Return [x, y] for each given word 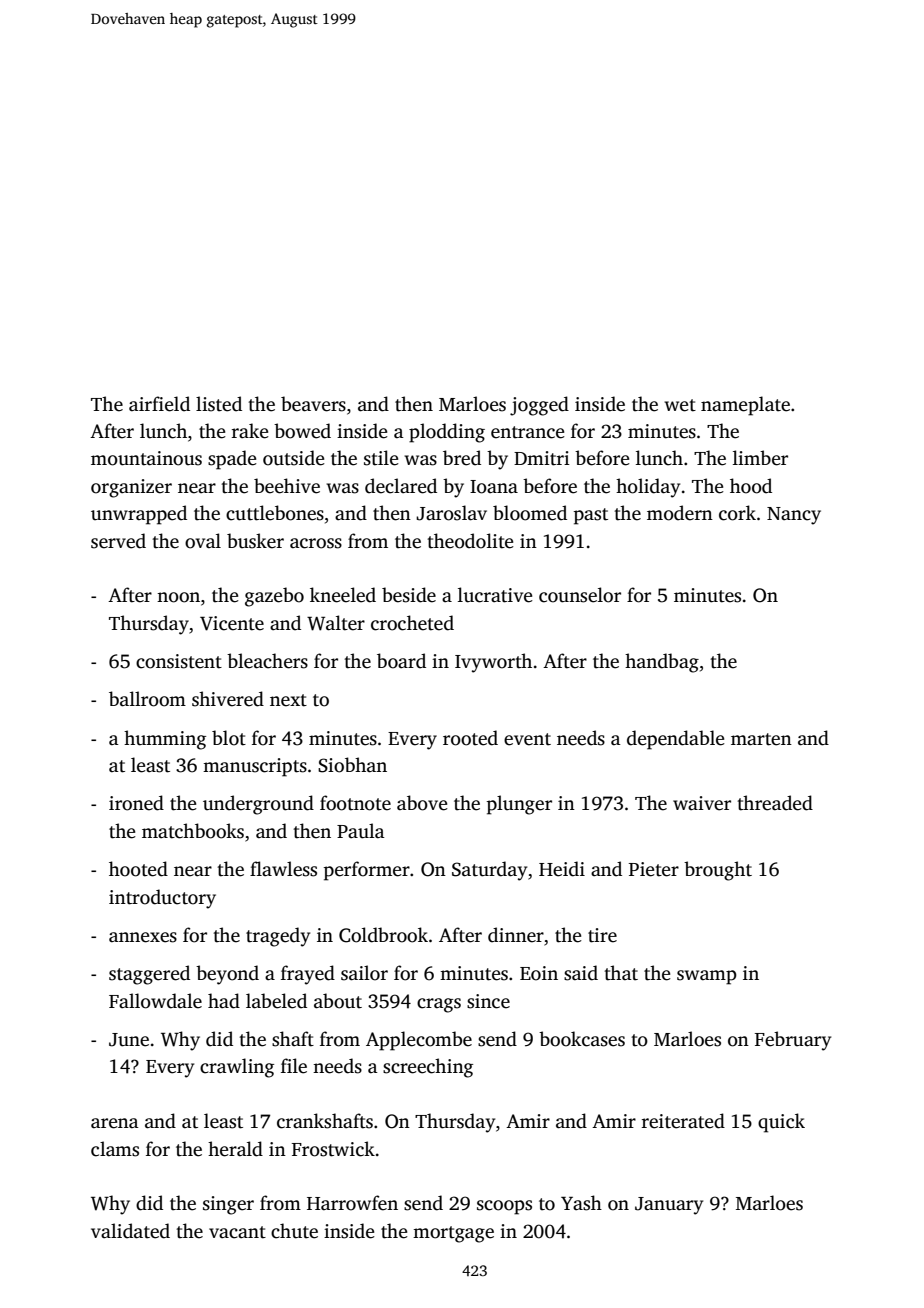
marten [761, 739]
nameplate [745, 406]
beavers [313, 404]
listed [219, 404]
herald [235, 1149]
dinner [516, 935]
